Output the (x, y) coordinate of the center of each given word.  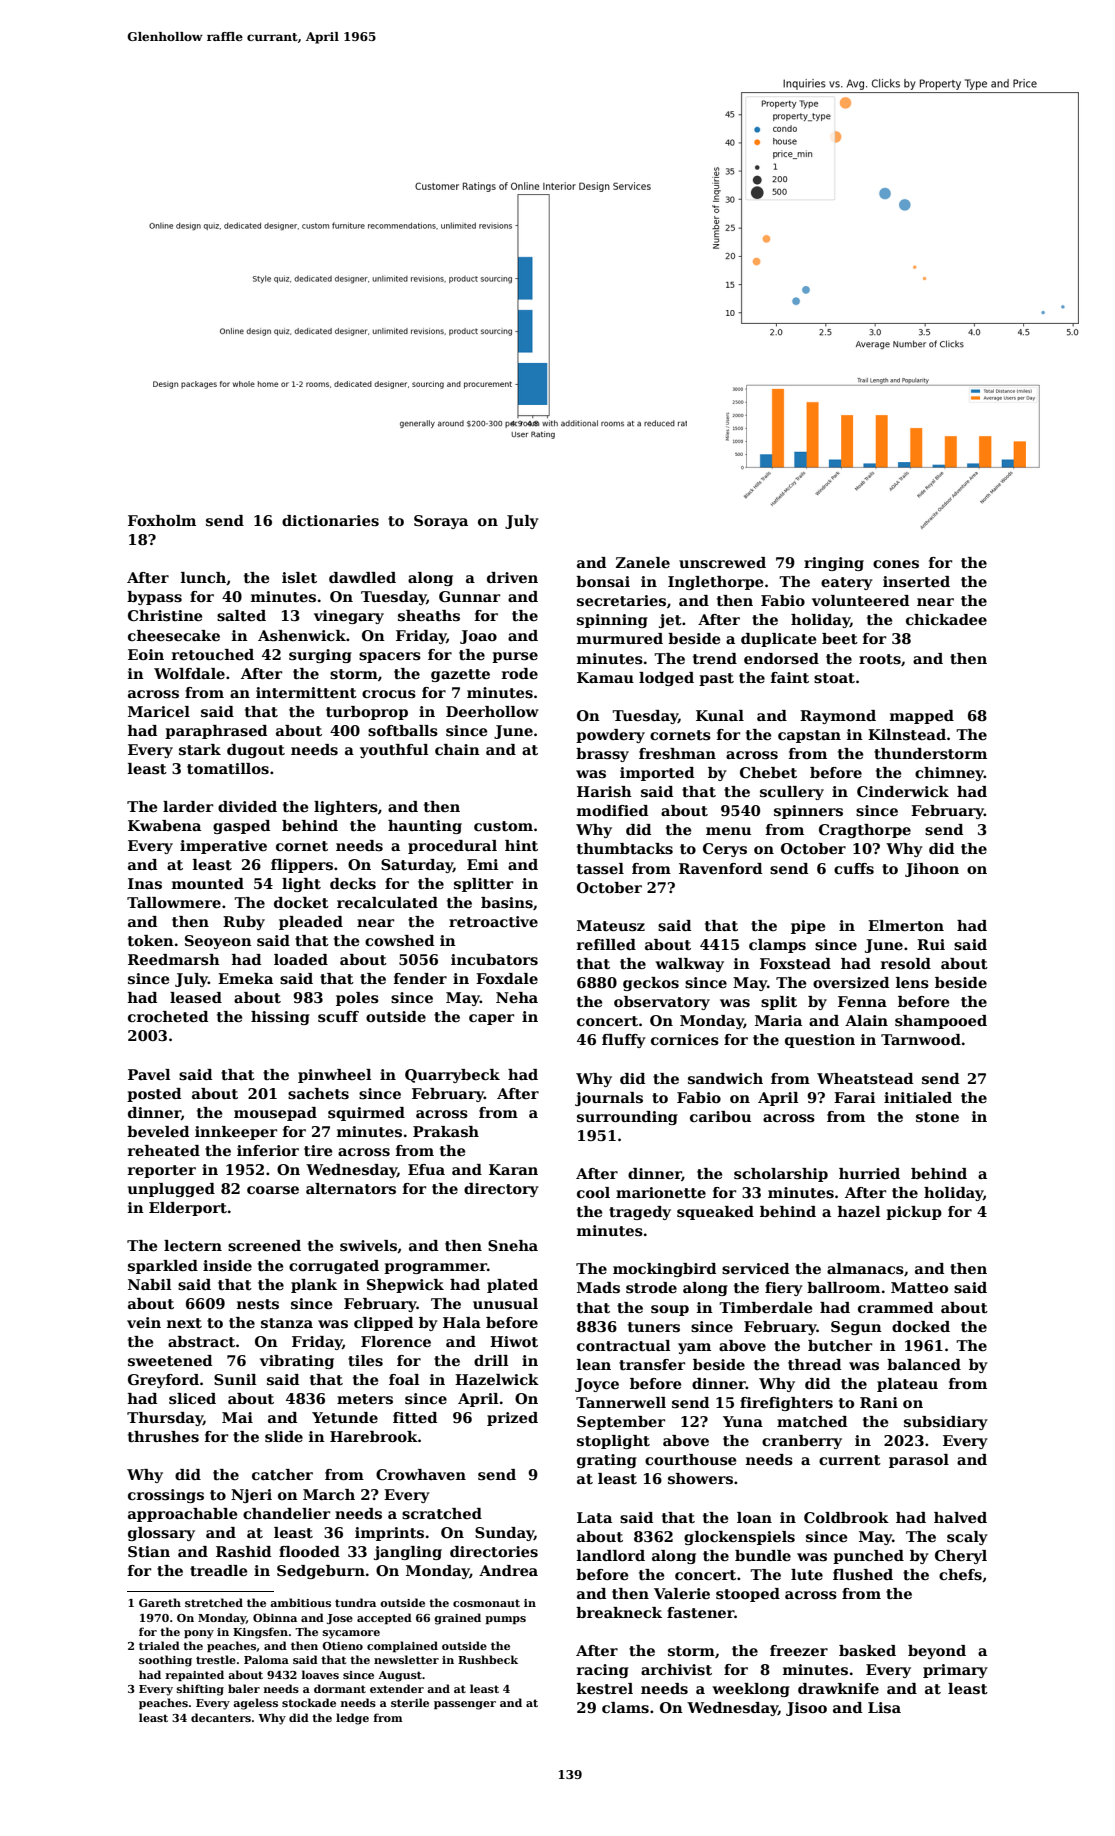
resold (906, 963)
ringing (834, 564)
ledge (352, 1719)
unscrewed (722, 562)
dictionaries (330, 520)
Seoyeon (218, 942)
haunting (425, 827)
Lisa (884, 1707)
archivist (676, 1669)
